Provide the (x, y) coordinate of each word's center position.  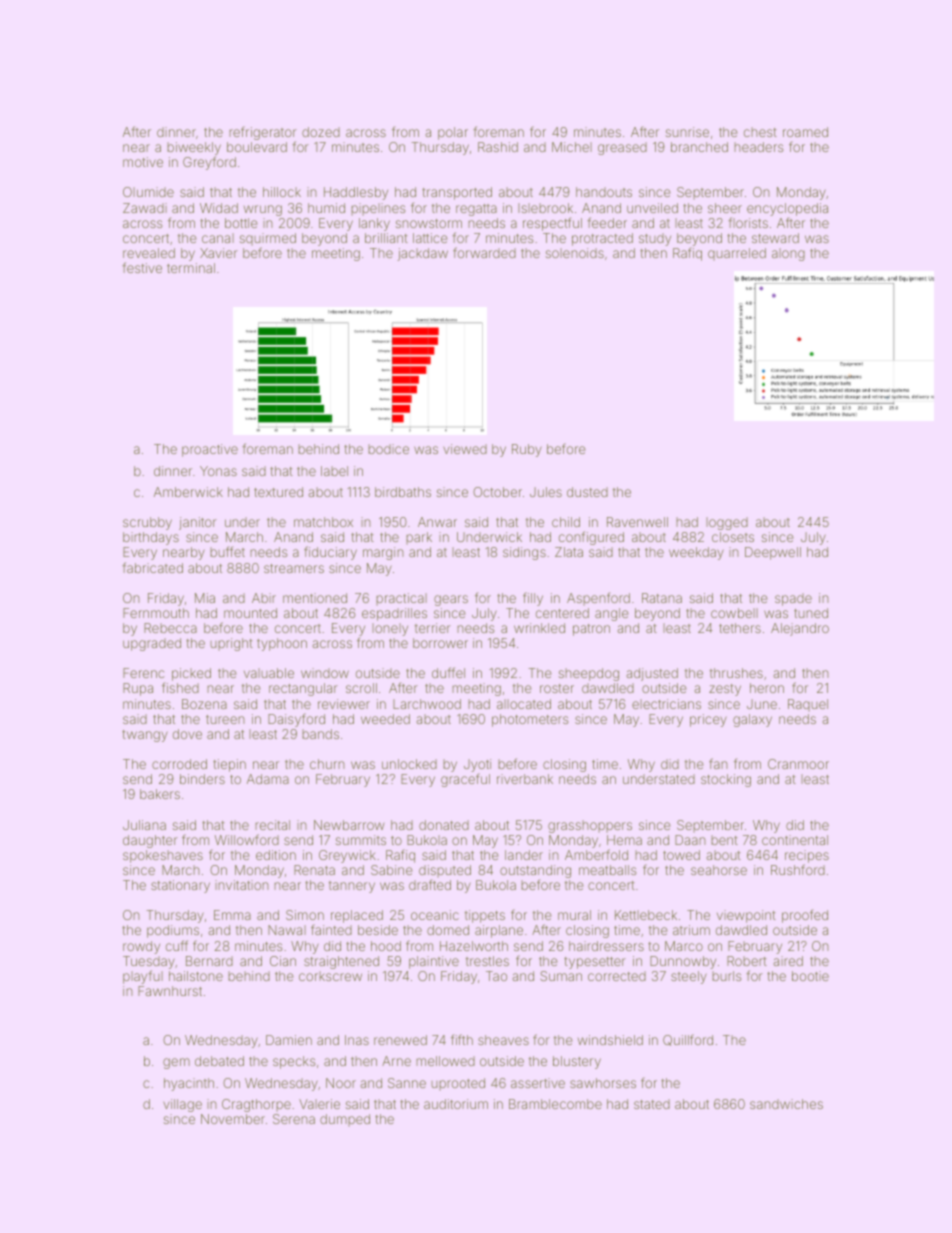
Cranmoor (798, 764)
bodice (388, 449)
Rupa (138, 689)
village (182, 1105)
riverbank (525, 779)
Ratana (662, 598)
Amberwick (188, 492)
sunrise (687, 132)
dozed (321, 132)
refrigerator (263, 133)
